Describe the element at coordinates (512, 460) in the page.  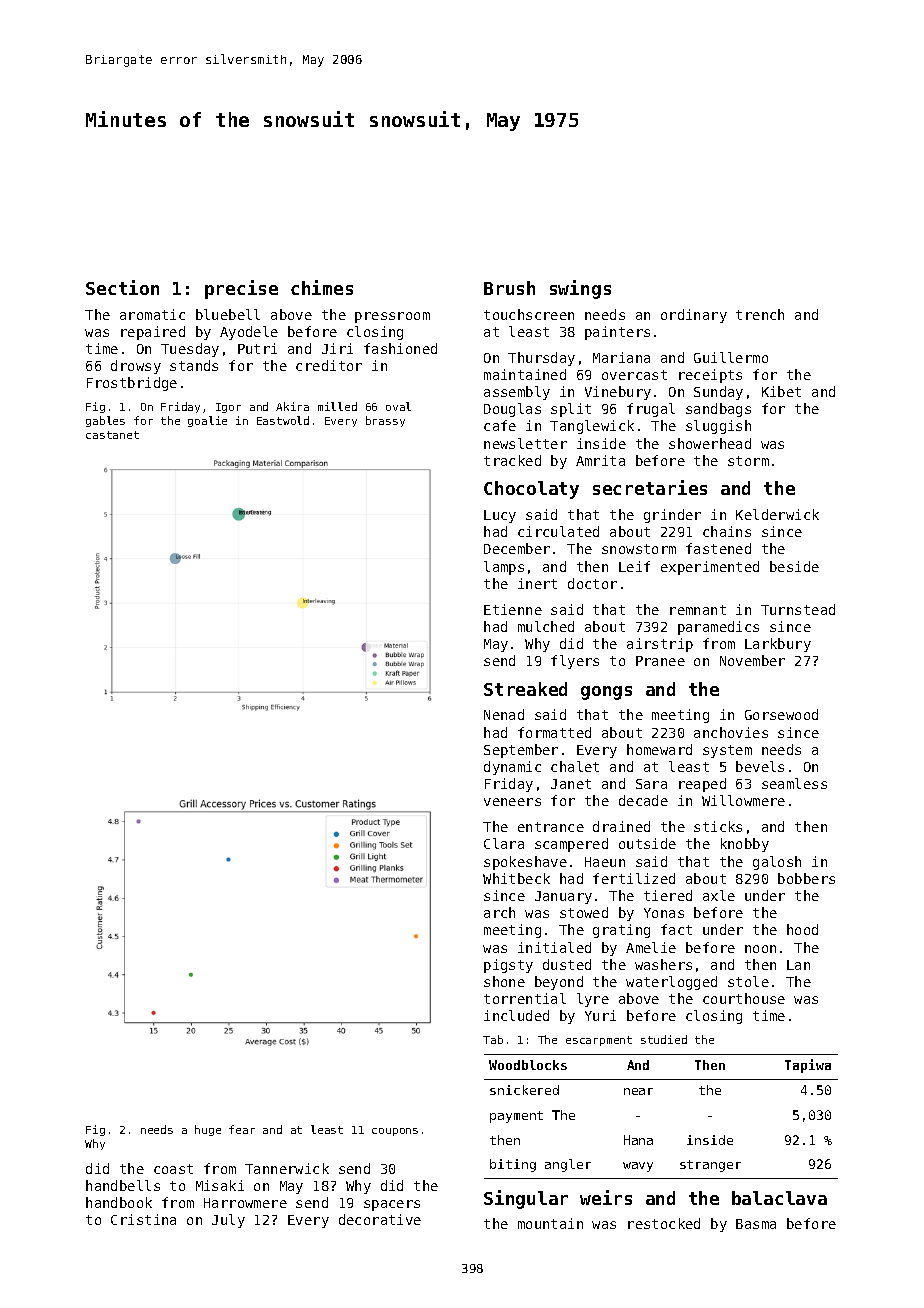
I see `tracked` at that location.
